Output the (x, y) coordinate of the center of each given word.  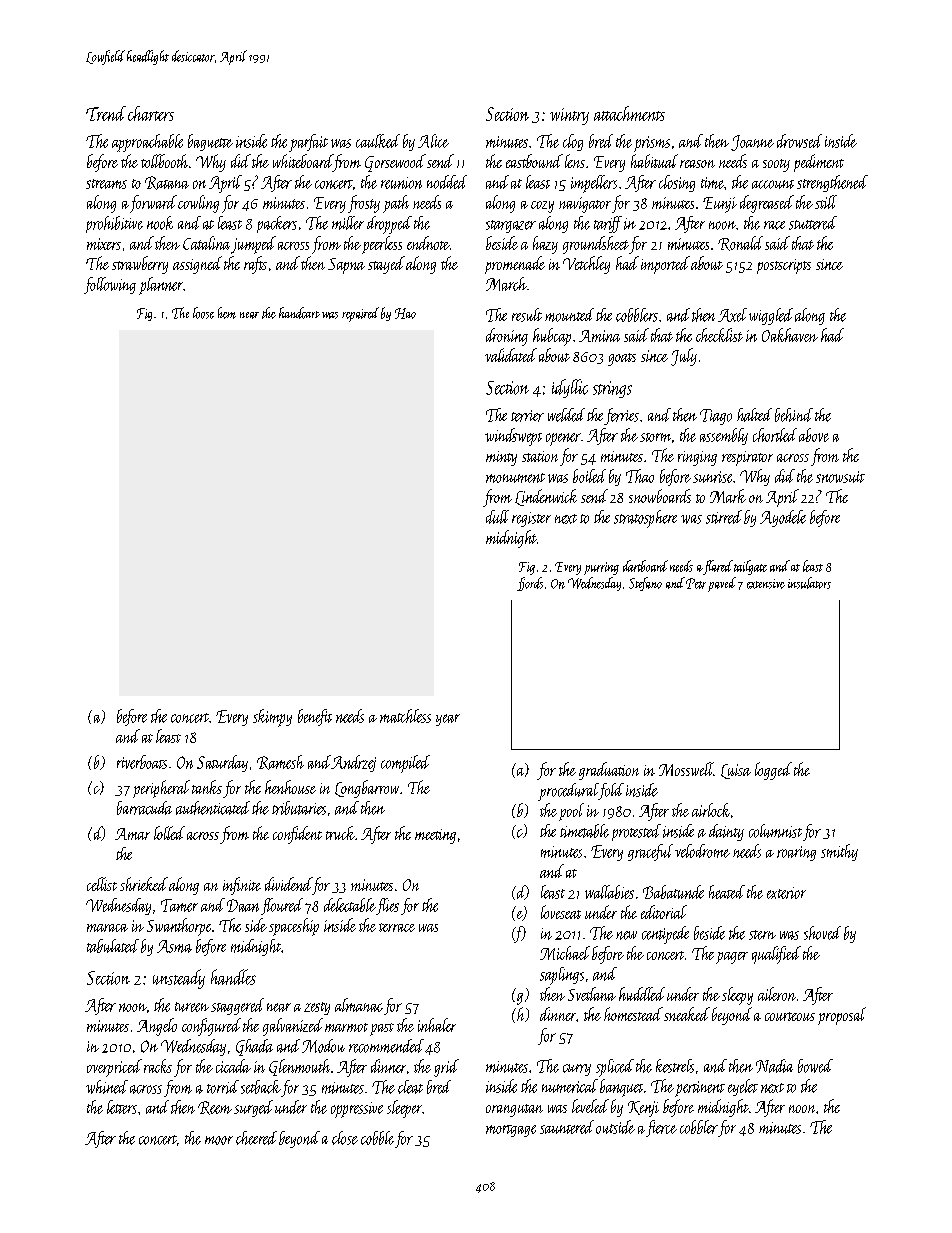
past (382, 1029)
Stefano (645, 584)
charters (151, 113)
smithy (839, 852)
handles (233, 977)
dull (497, 517)
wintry (569, 116)
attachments (629, 113)
